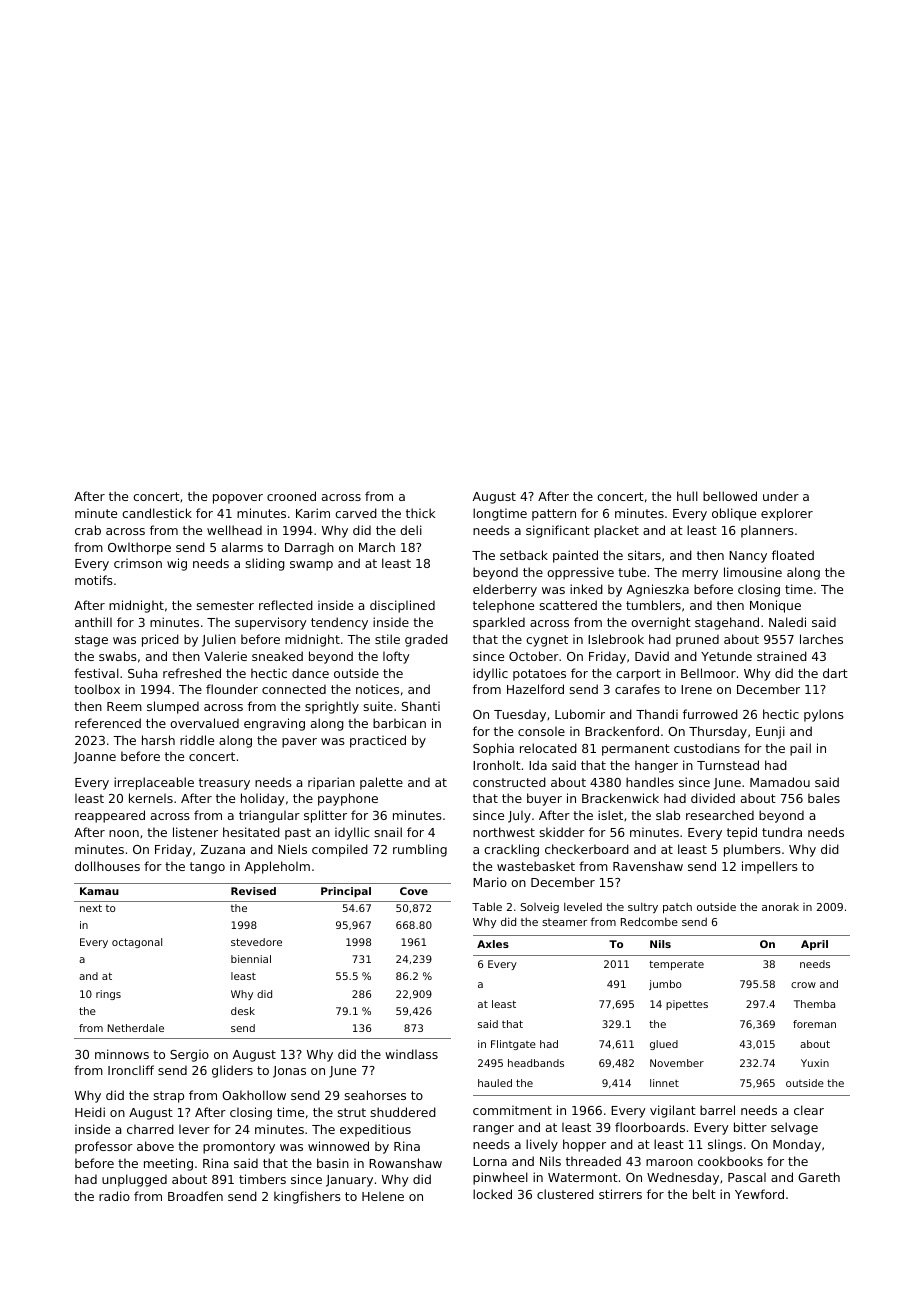 The height and width of the document is (1308, 924). I want to click on headbands, so click(536, 1063).
